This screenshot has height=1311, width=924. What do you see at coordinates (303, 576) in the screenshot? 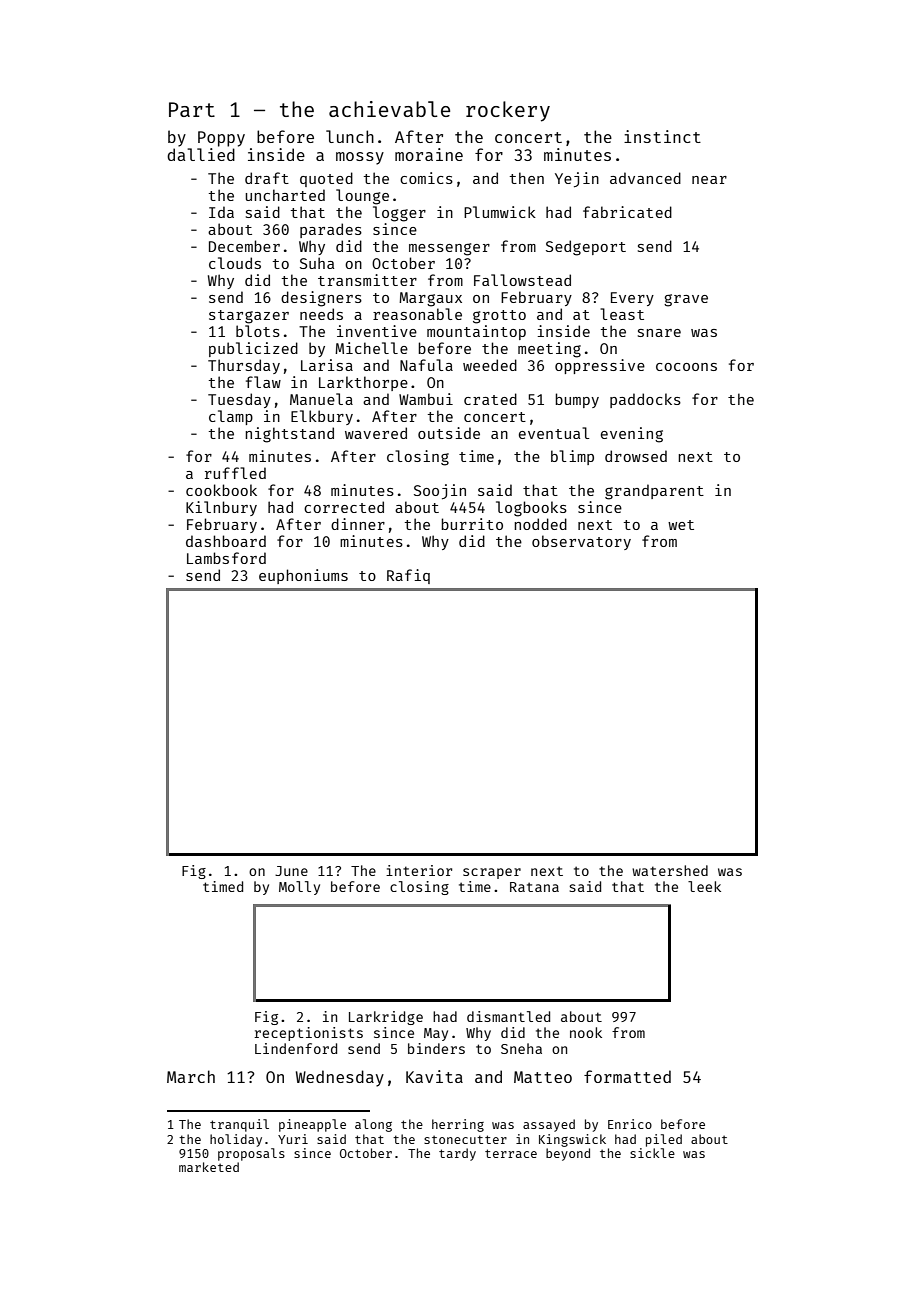
I see `euphoniums` at bounding box center [303, 576].
